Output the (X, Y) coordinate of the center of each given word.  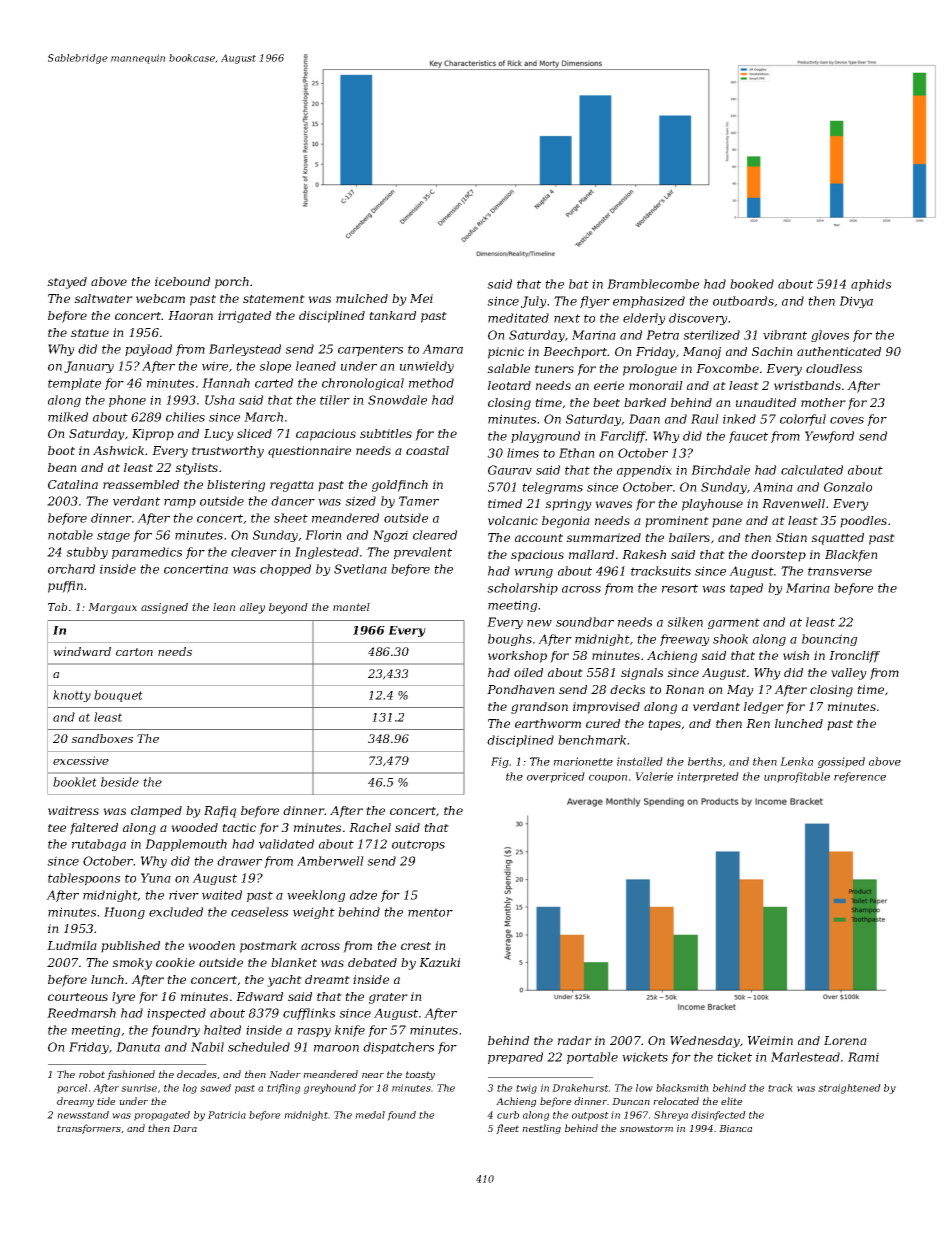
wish (796, 655)
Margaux (112, 608)
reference (860, 777)
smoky (132, 964)
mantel (351, 607)
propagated (162, 1116)
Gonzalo (848, 487)
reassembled (141, 484)
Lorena (845, 1040)
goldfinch (400, 486)
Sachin (772, 351)
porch (232, 283)
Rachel (370, 827)
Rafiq (220, 812)
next (567, 318)
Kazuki (439, 963)
